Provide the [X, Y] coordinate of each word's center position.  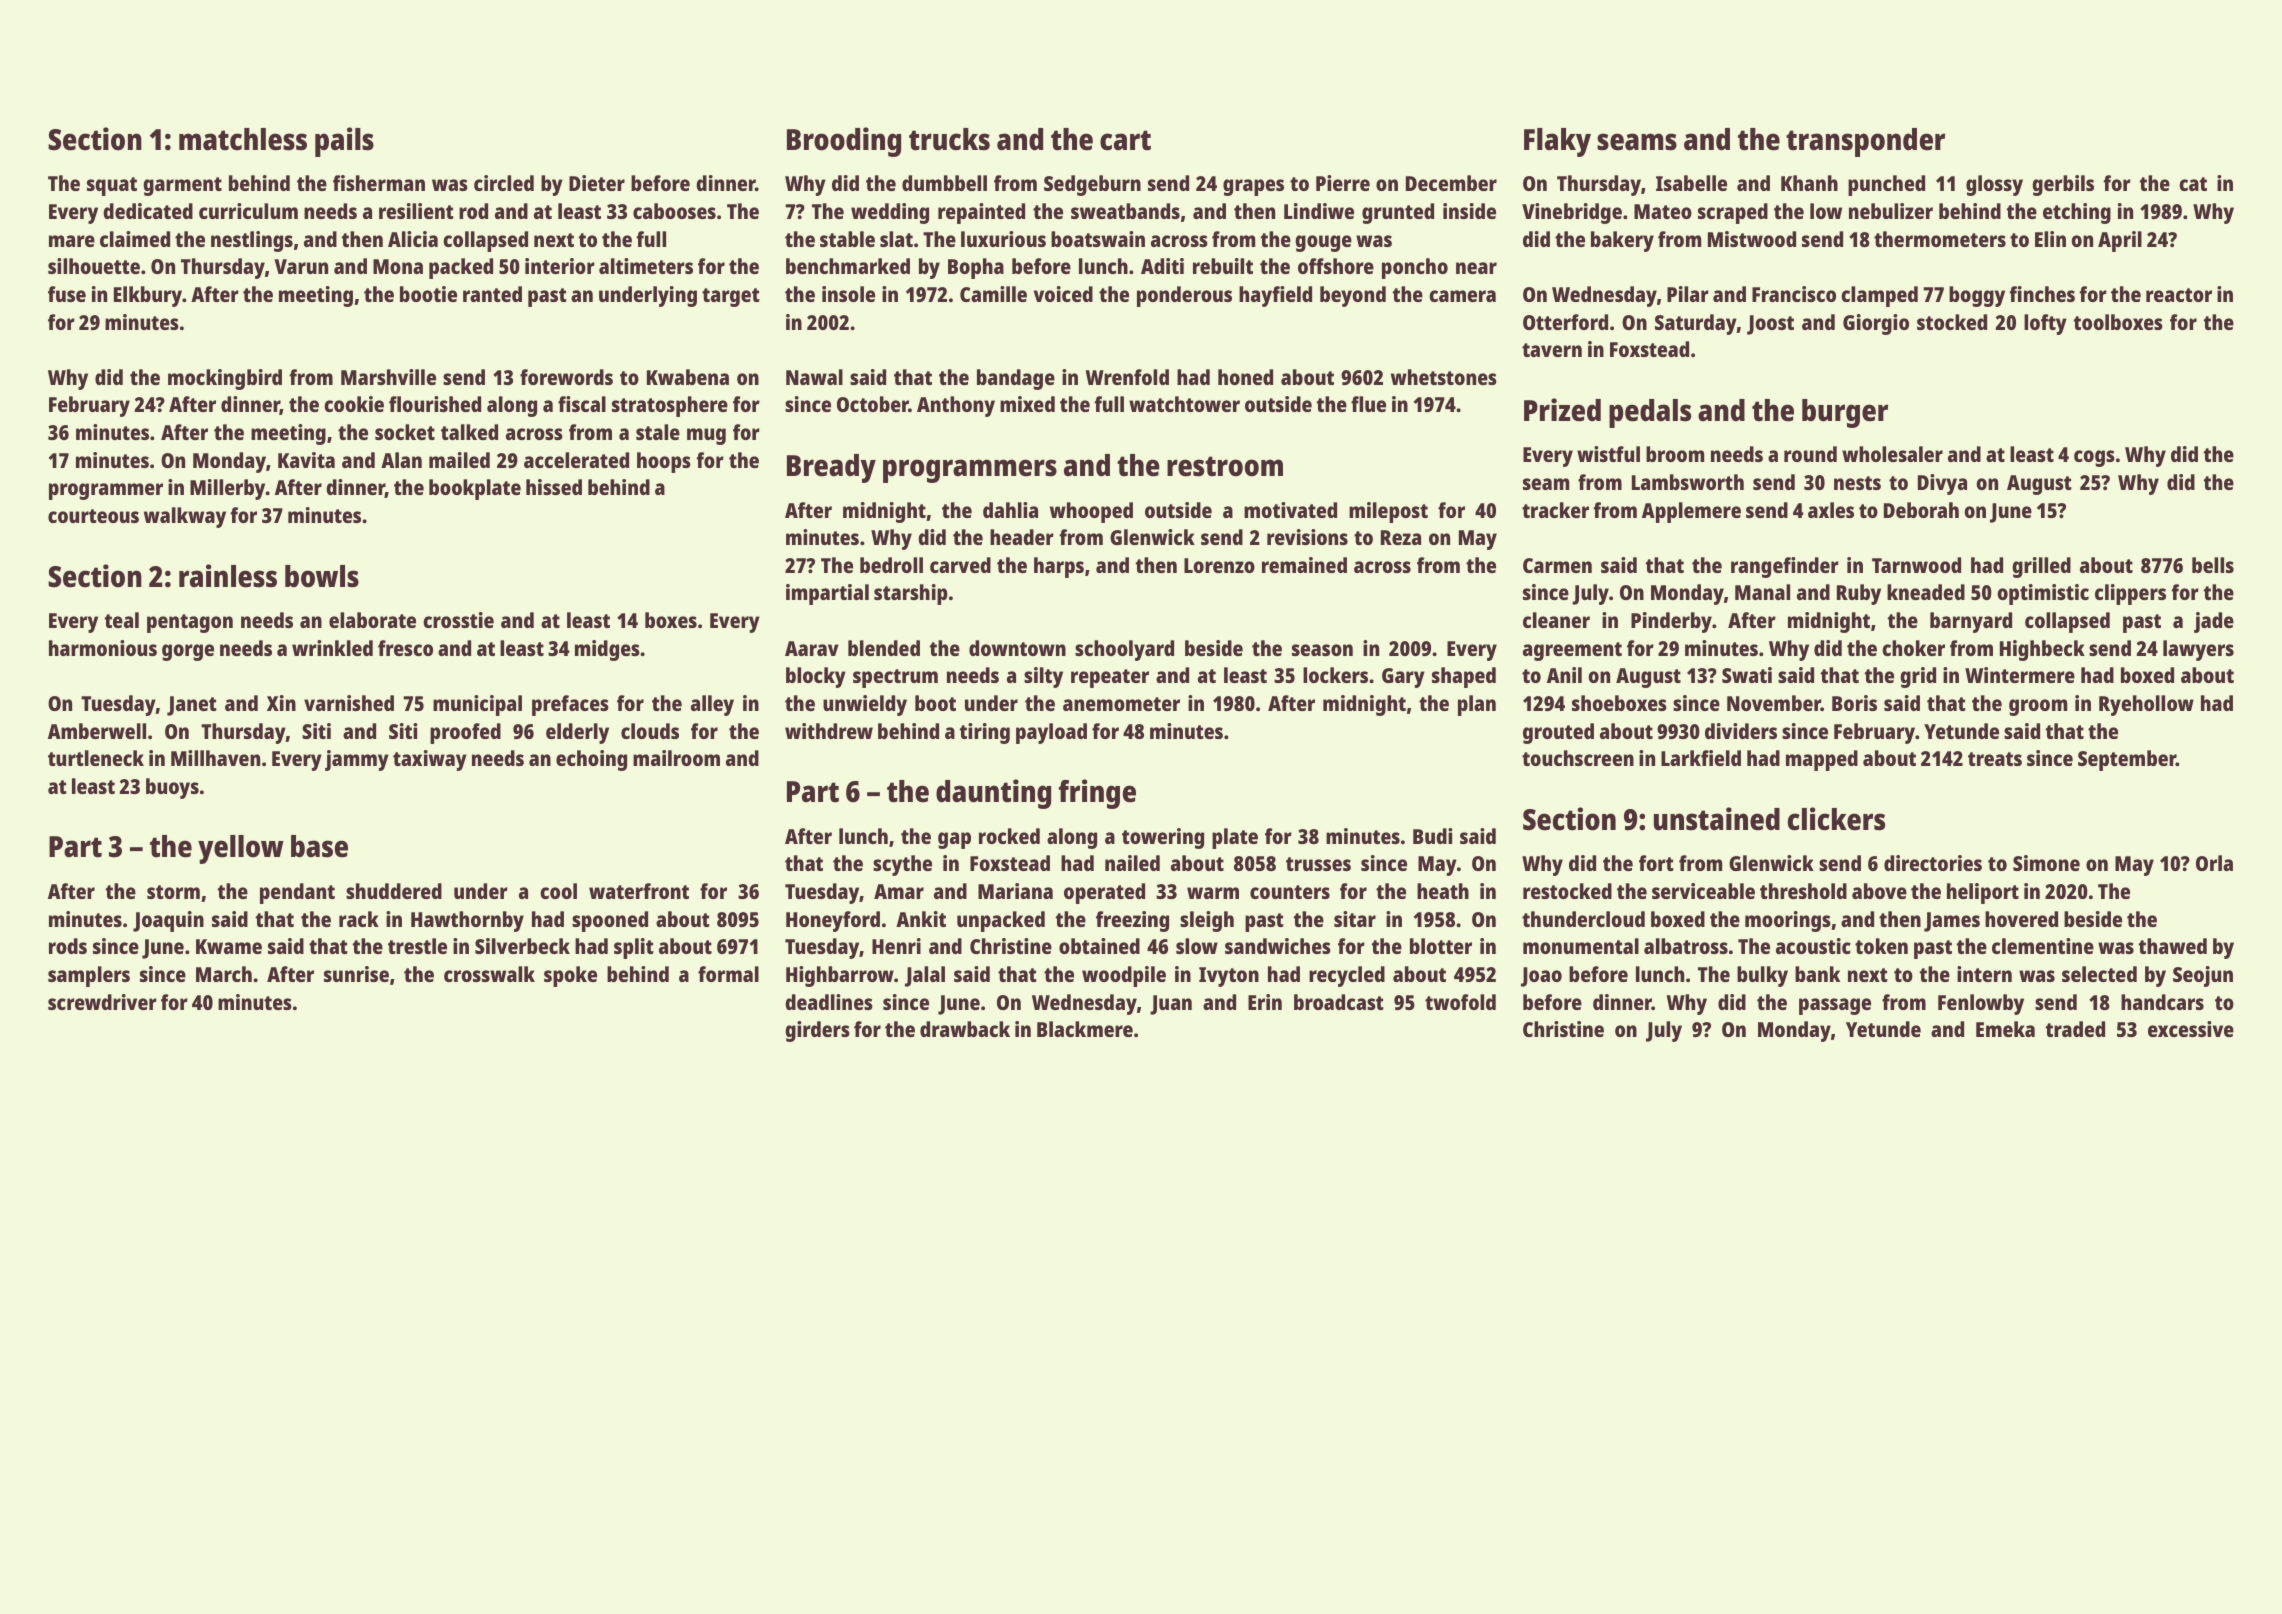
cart [1125, 140]
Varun [301, 266]
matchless [243, 139]
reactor [2179, 295]
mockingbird [225, 379]
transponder [1865, 142]
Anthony [956, 406]
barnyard [1971, 622]
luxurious [1003, 239]
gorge [188, 652]
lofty [2045, 324]
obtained [1099, 946]
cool [558, 891]
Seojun [2203, 976]
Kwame [229, 946]
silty [1043, 677]
